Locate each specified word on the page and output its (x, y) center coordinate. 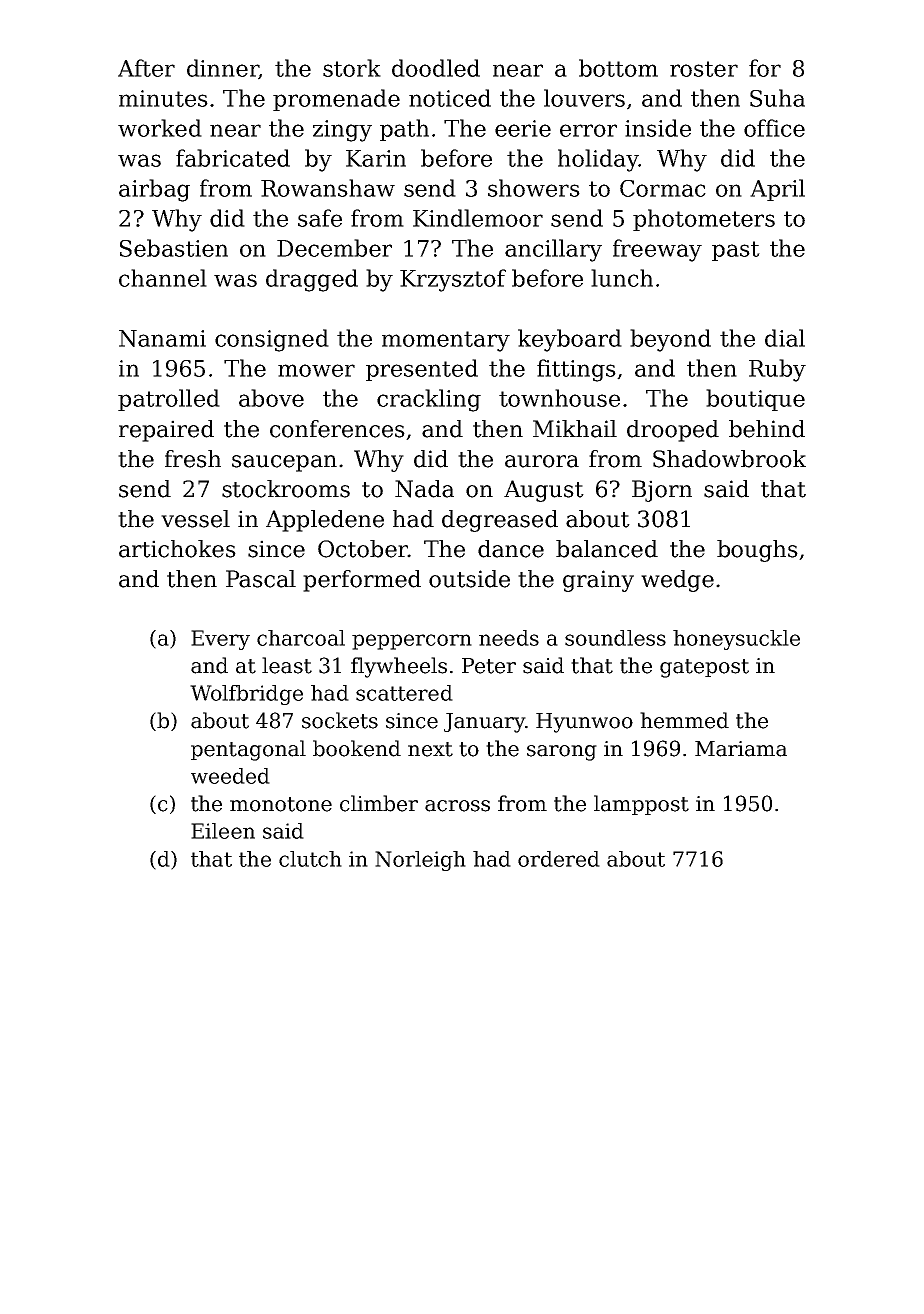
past (736, 251)
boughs (757, 551)
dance (511, 549)
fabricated (233, 158)
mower (316, 370)
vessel (195, 519)
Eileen (223, 831)
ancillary (553, 250)
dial (785, 338)
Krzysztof (453, 280)
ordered (559, 859)
